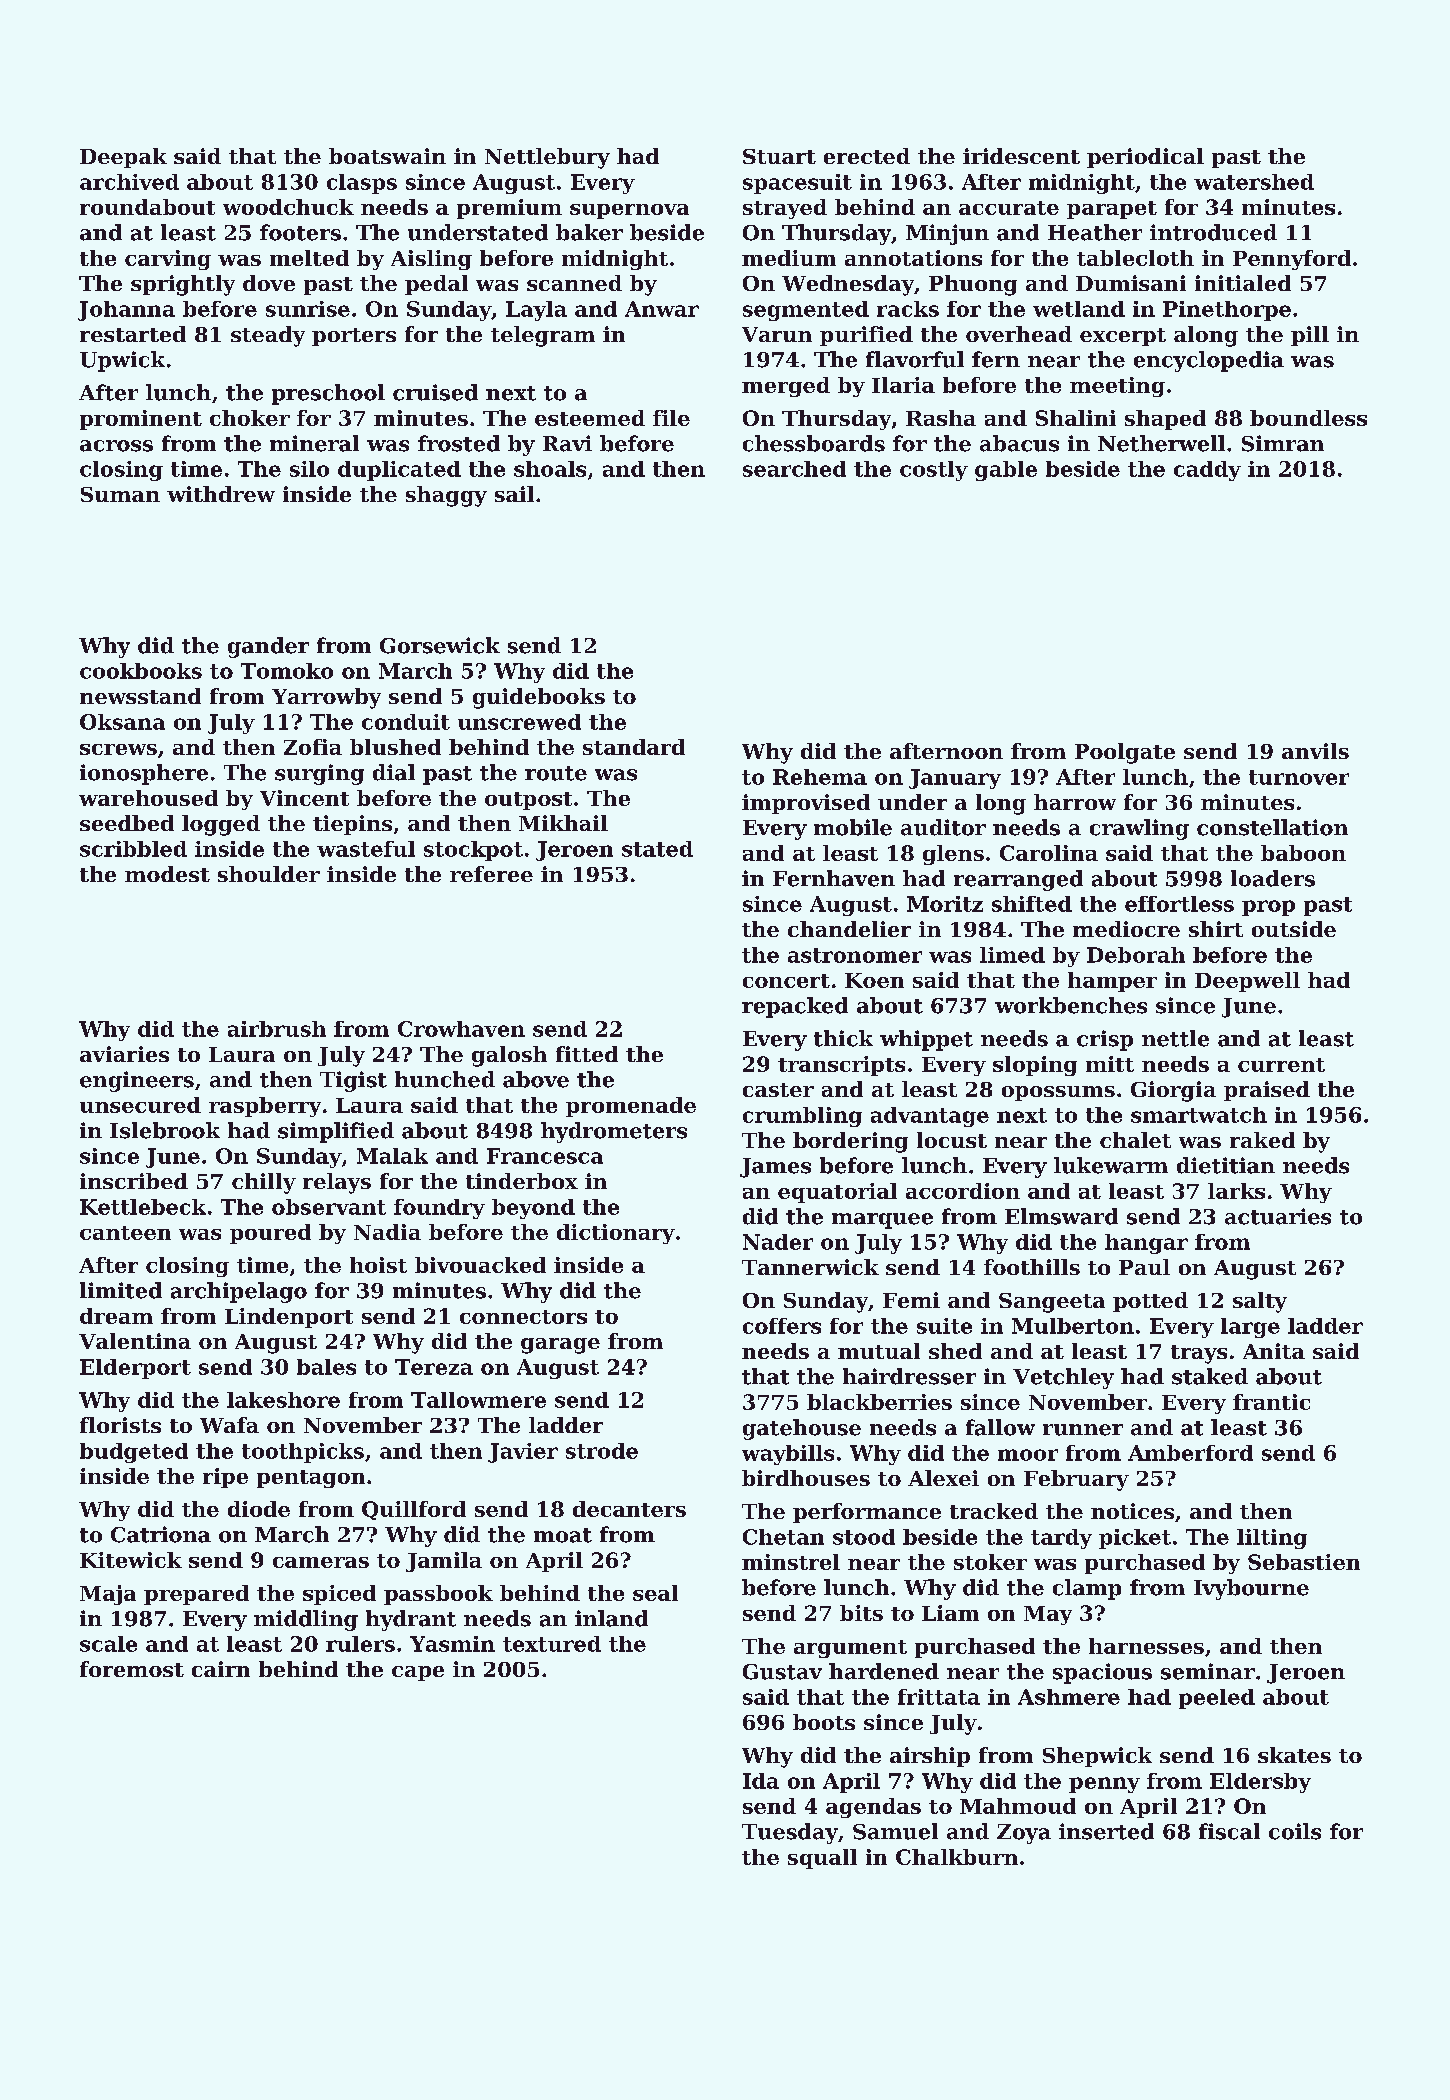  Describe the element at coordinates (259, 1509) in the screenshot. I see `diode` at that location.
